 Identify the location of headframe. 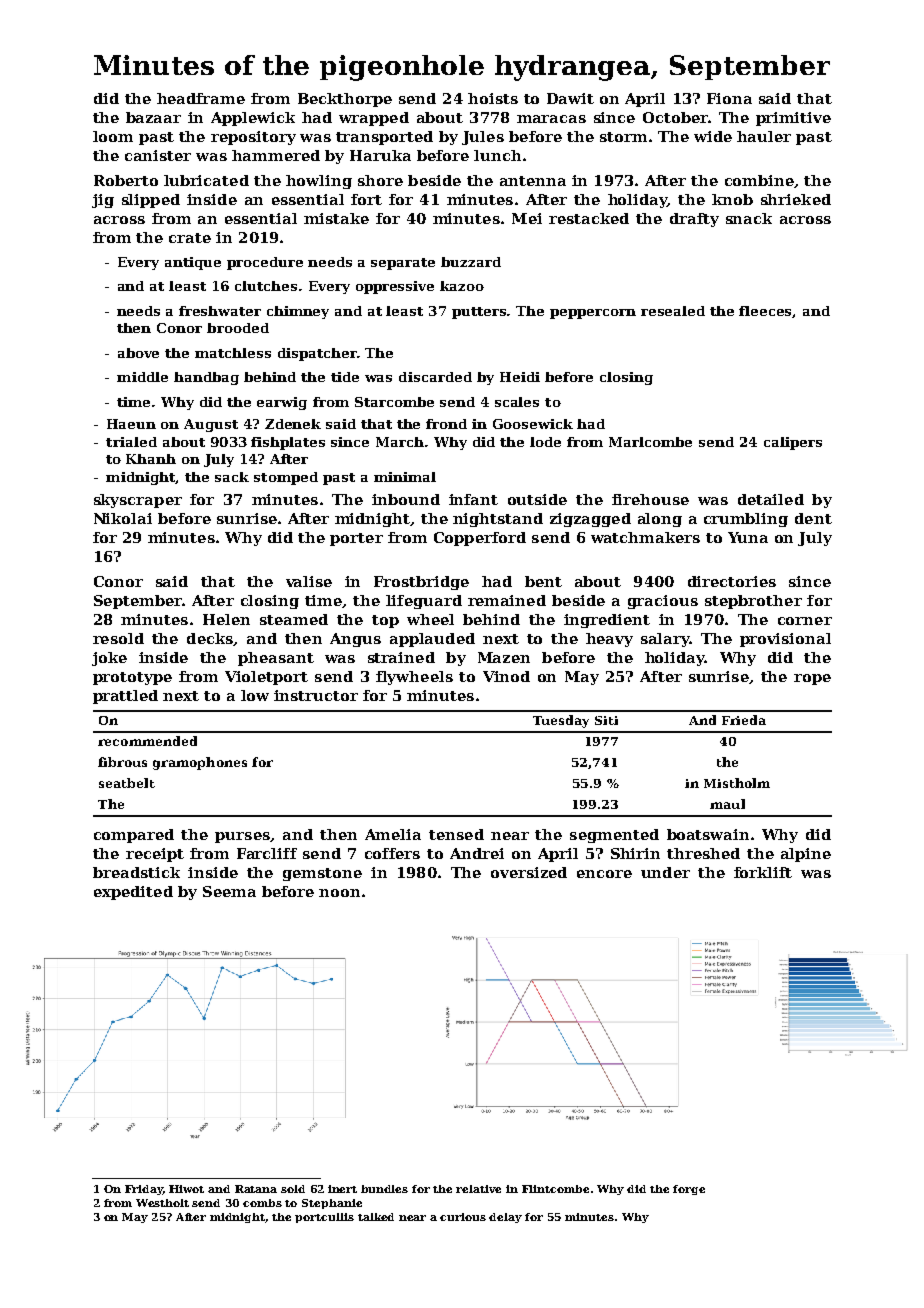
(201, 98).
